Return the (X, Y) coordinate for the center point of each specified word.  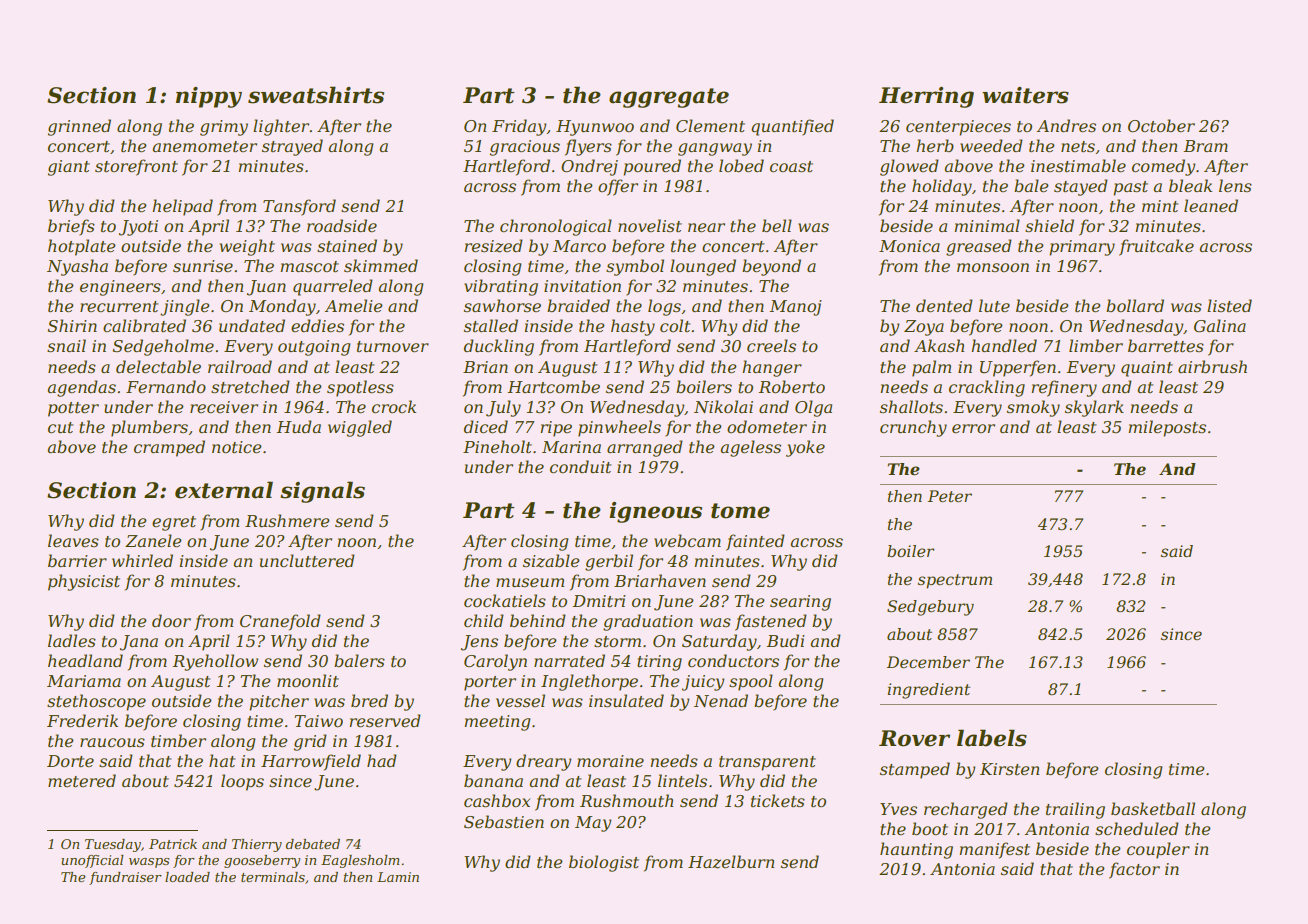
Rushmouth (626, 800)
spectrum (955, 581)
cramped (169, 448)
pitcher (279, 702)
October (1161, 125)
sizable (551, 561)
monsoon (993, 267)
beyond (771, 267)
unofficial (92, 861)
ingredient (928, 691)
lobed (741, 165)
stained (347, 245)
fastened (771, 622)
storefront (136, 167)
